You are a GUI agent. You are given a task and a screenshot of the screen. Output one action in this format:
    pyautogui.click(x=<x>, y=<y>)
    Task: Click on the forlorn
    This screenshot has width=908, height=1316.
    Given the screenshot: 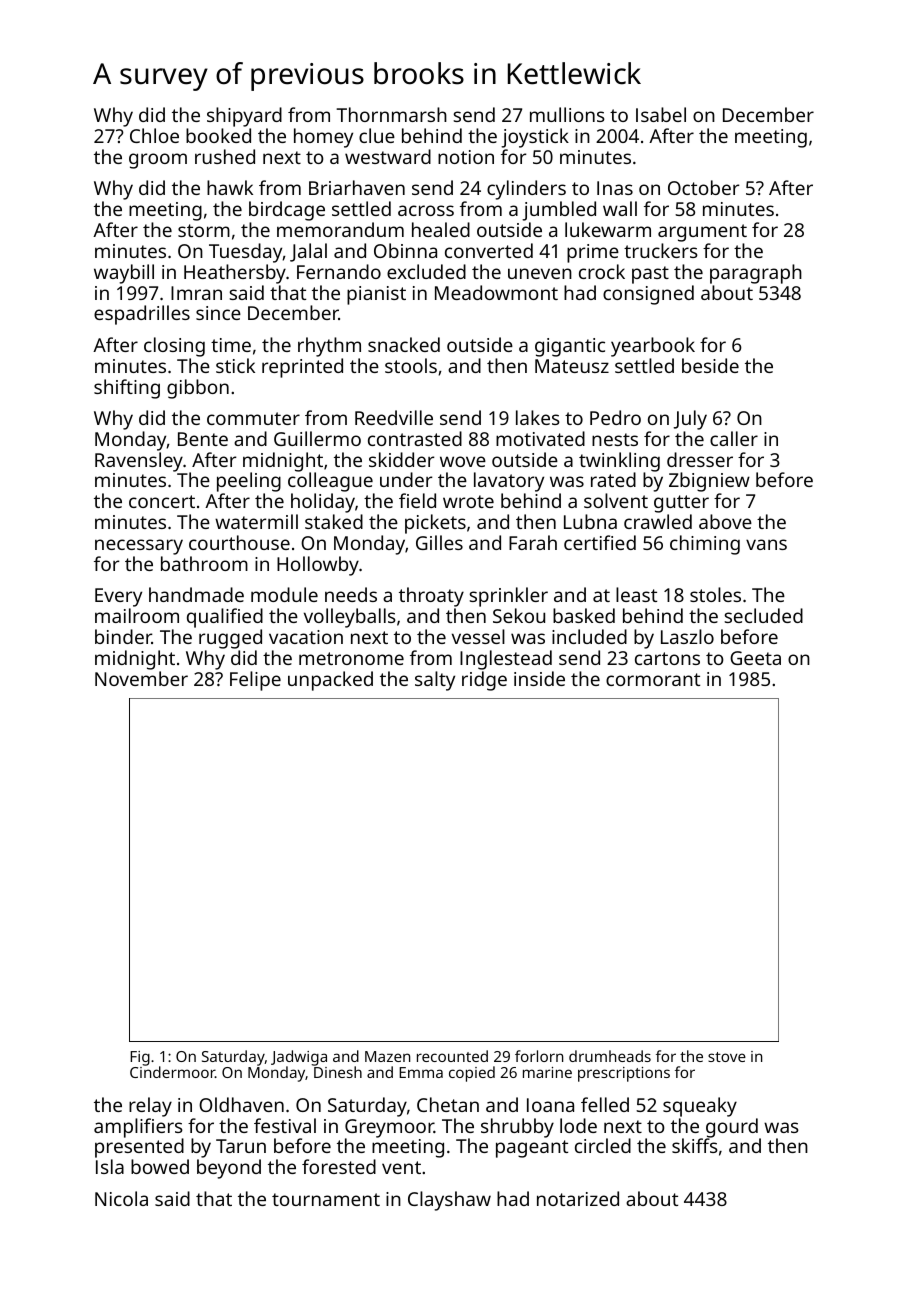 What is the action you would take?
    pyautogui.click(x=539, y=1056)
